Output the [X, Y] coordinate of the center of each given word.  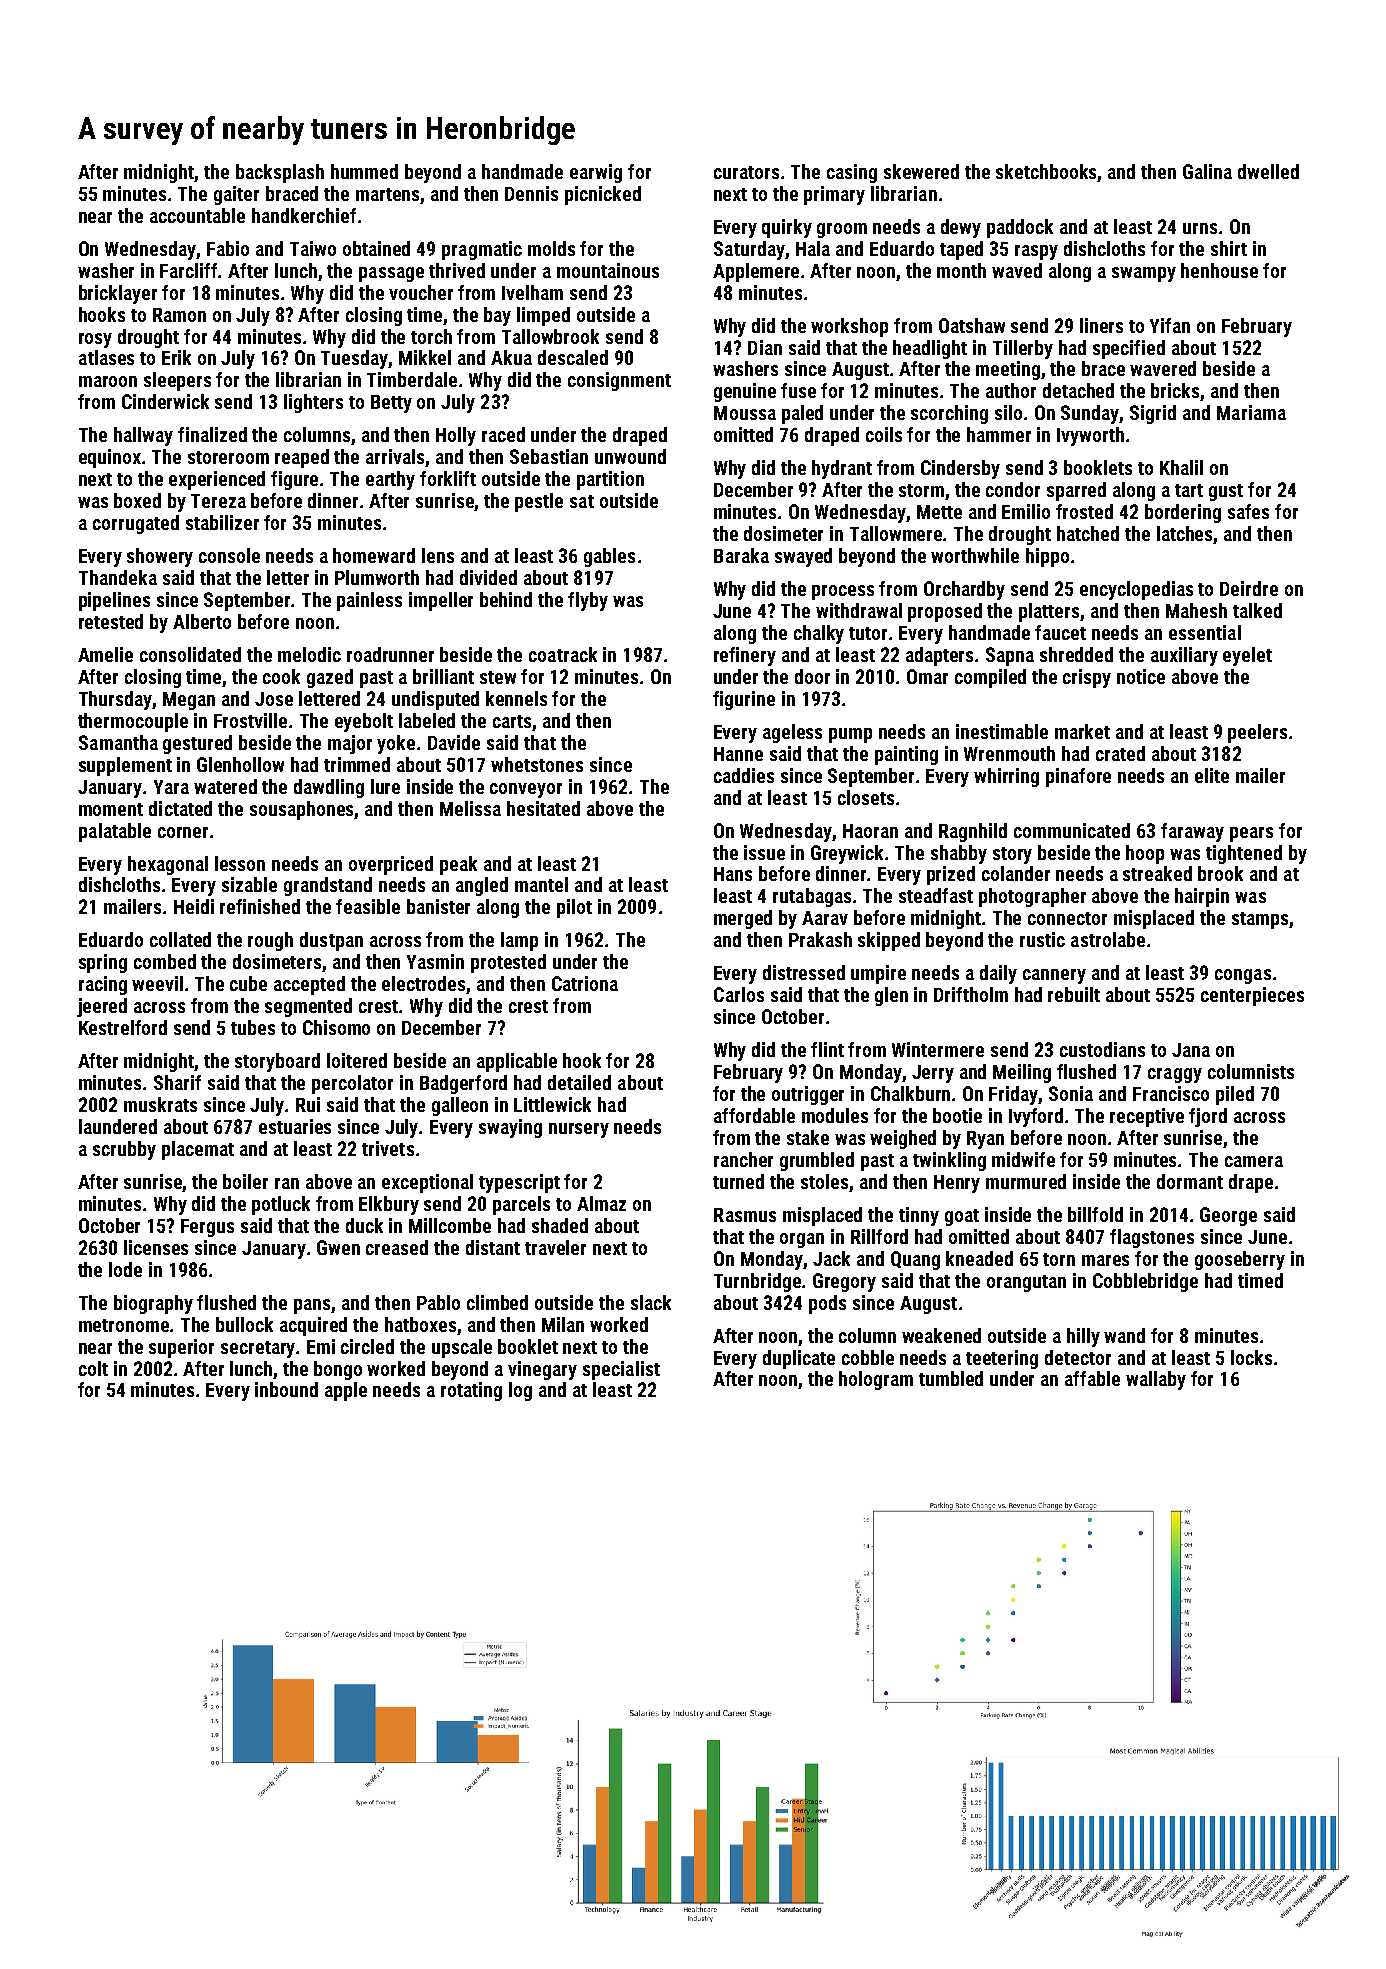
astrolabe [1108, 939]
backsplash [280, 173]
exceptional [427, 1183]
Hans [733, 874]
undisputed [435, 700]
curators [746, 172]
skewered [921, 171]
